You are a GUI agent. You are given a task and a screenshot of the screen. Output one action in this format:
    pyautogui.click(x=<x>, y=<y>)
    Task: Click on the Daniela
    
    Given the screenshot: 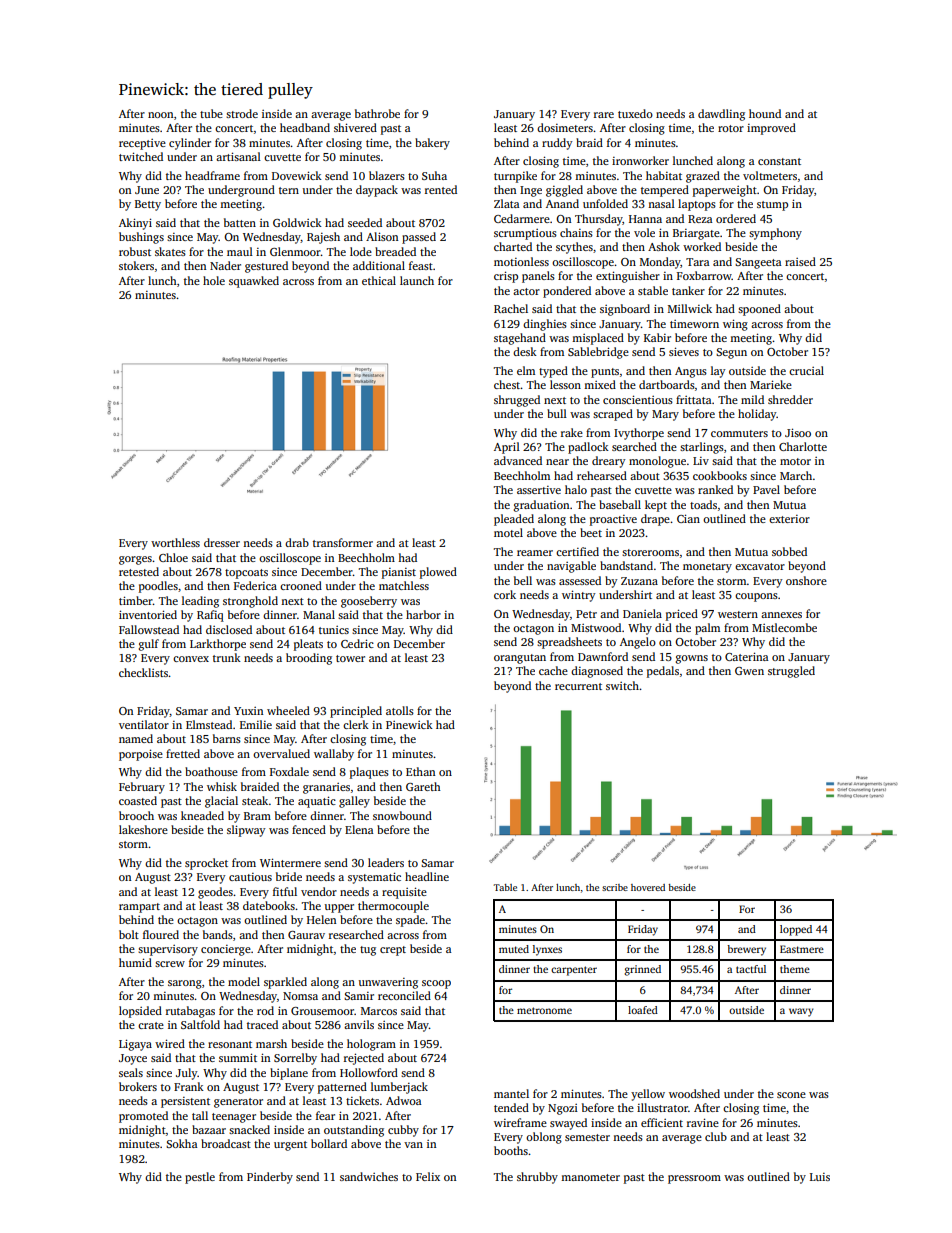 What is the action you would take?
    pyautogui.click(x=642, y=613)
